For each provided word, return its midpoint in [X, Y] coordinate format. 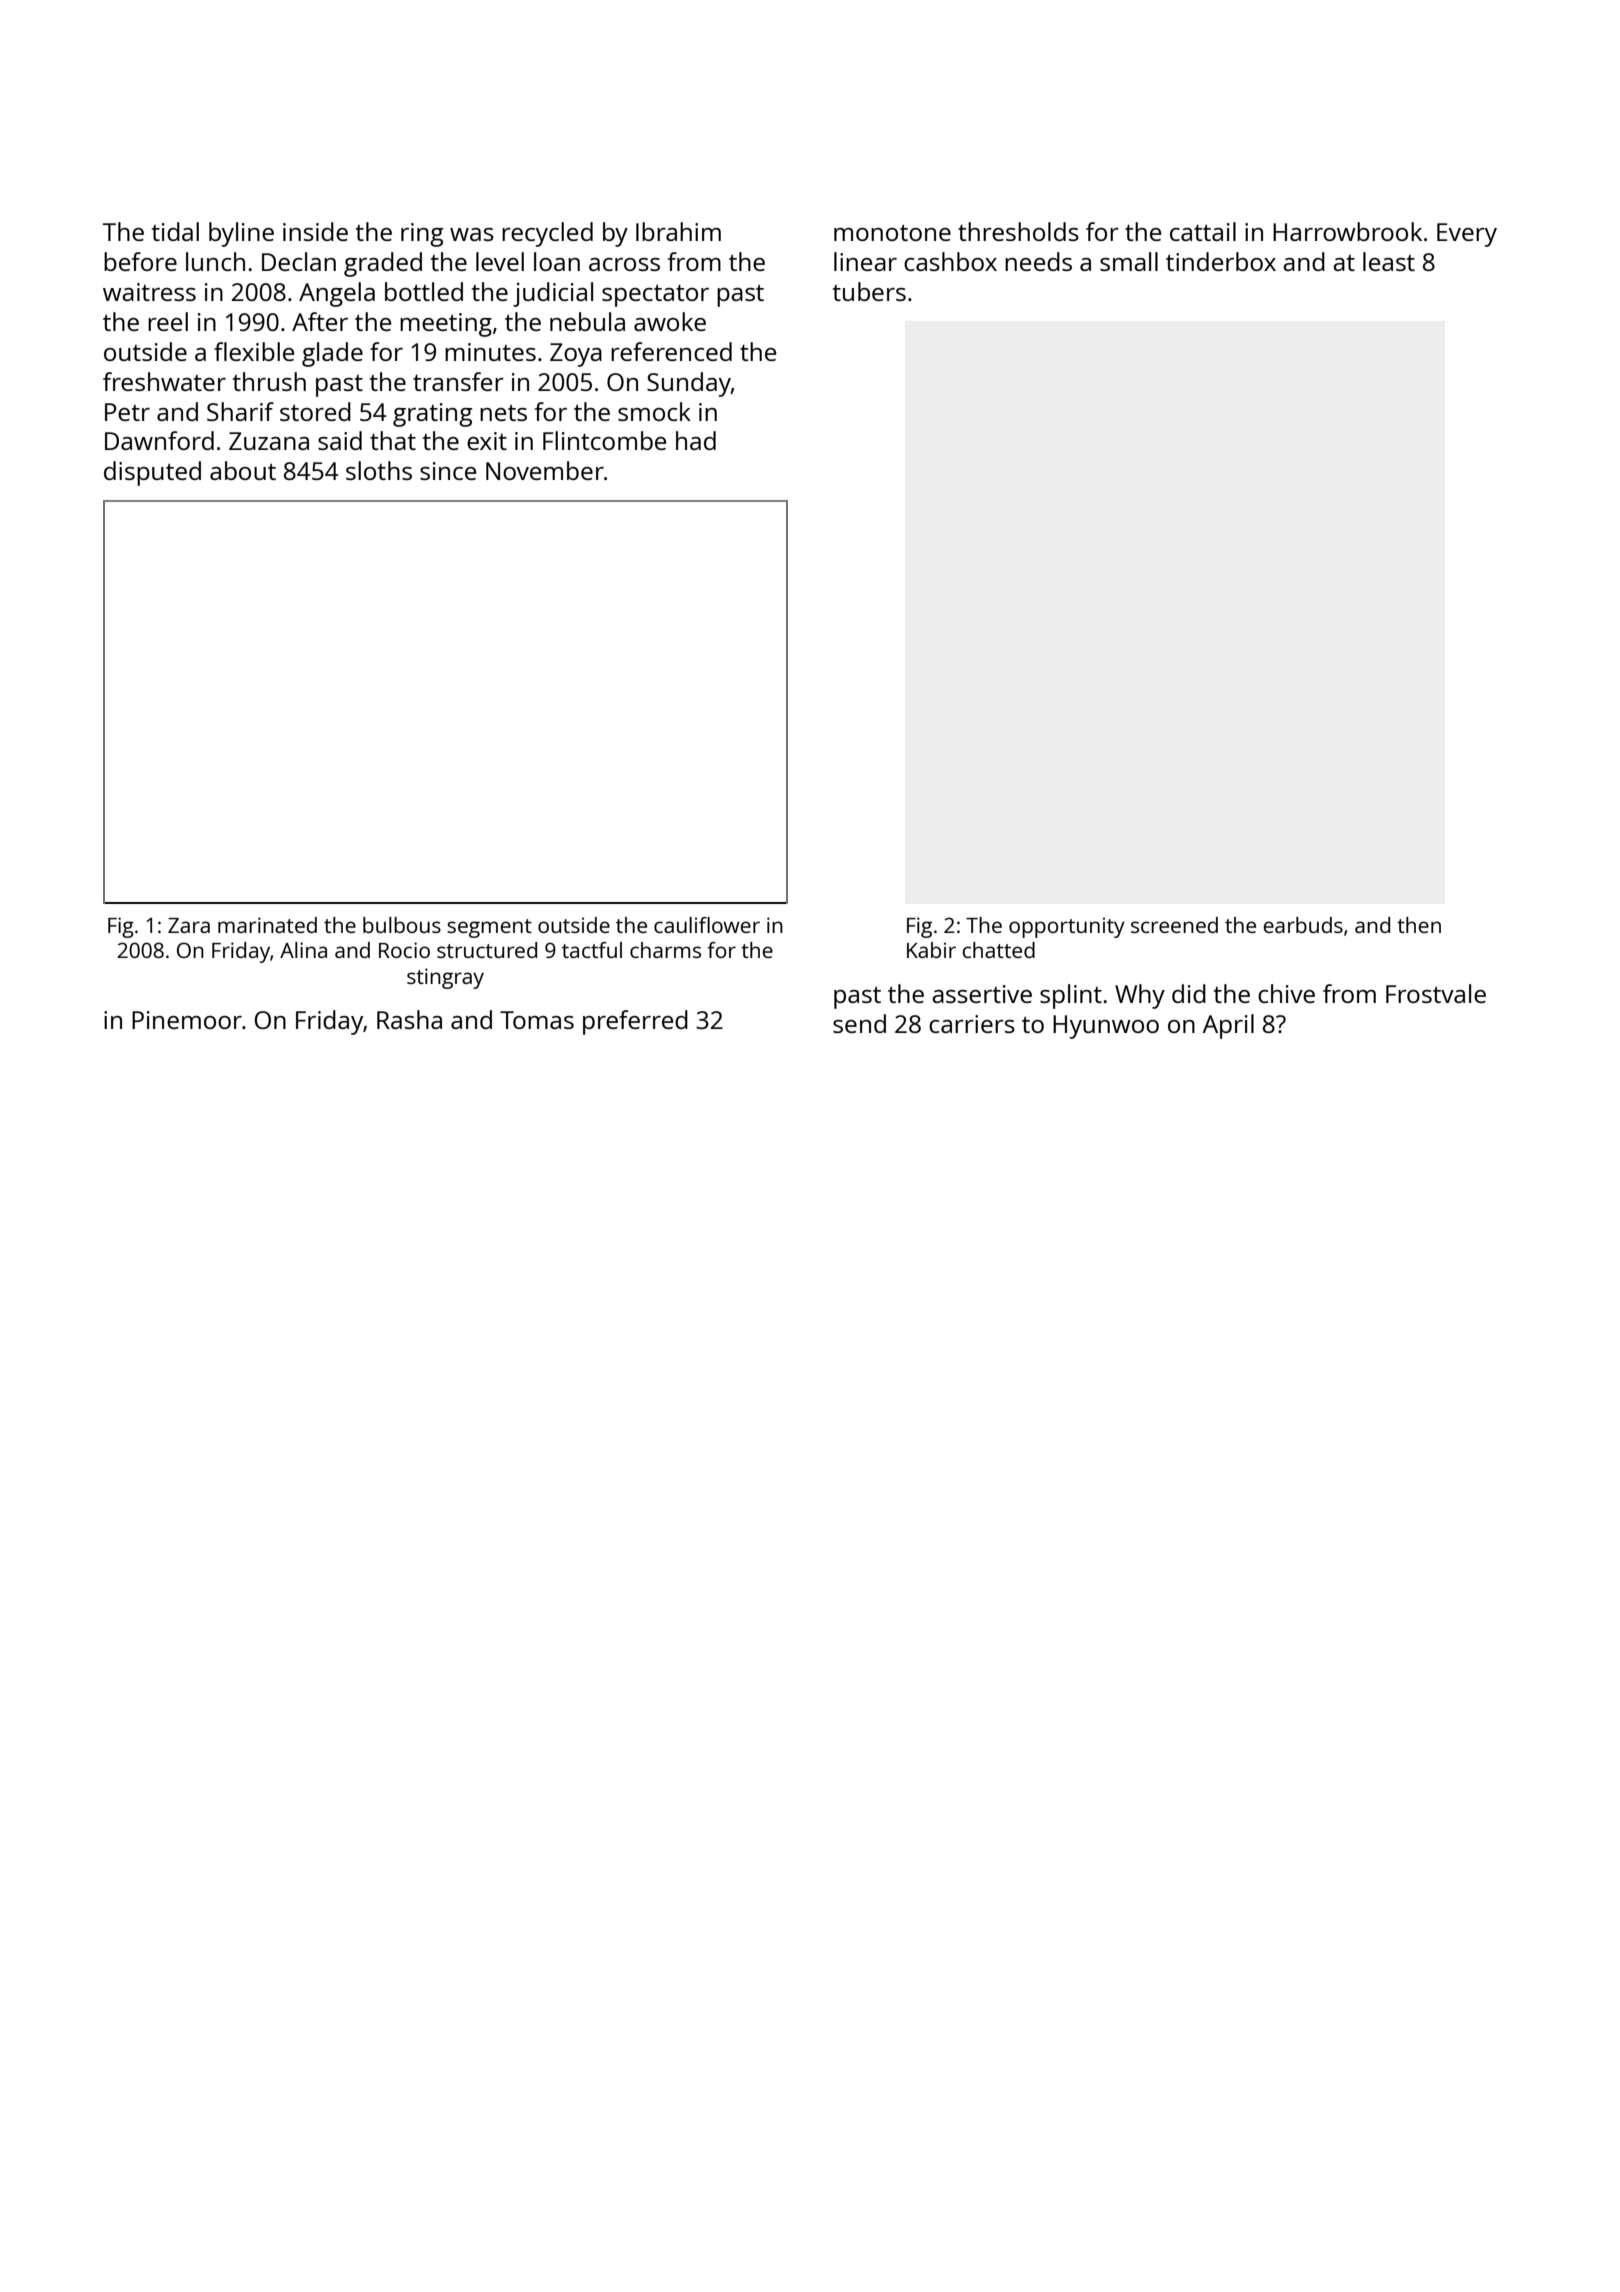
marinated [267, 925]
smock [654, 411]
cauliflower [707, 925]
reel [168, 321]
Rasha [409, 1019]
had [696, 440]
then [1419, 925]
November [545, 470]
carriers [972, 1024]
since [448, 471]
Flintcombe [604, 440]
